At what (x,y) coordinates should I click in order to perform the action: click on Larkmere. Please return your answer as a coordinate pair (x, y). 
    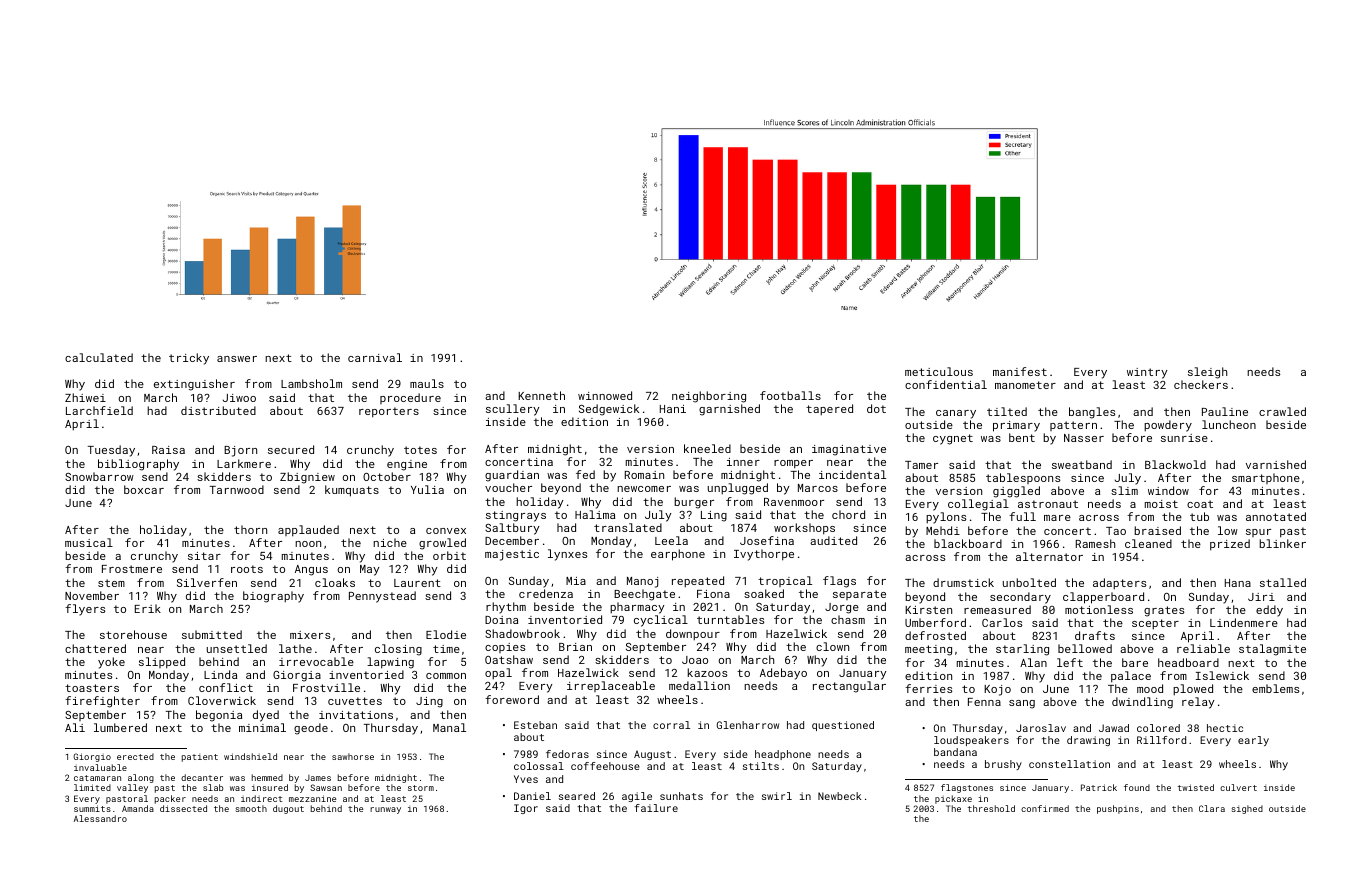
    Looking at the image, I should click on (244, 463).
